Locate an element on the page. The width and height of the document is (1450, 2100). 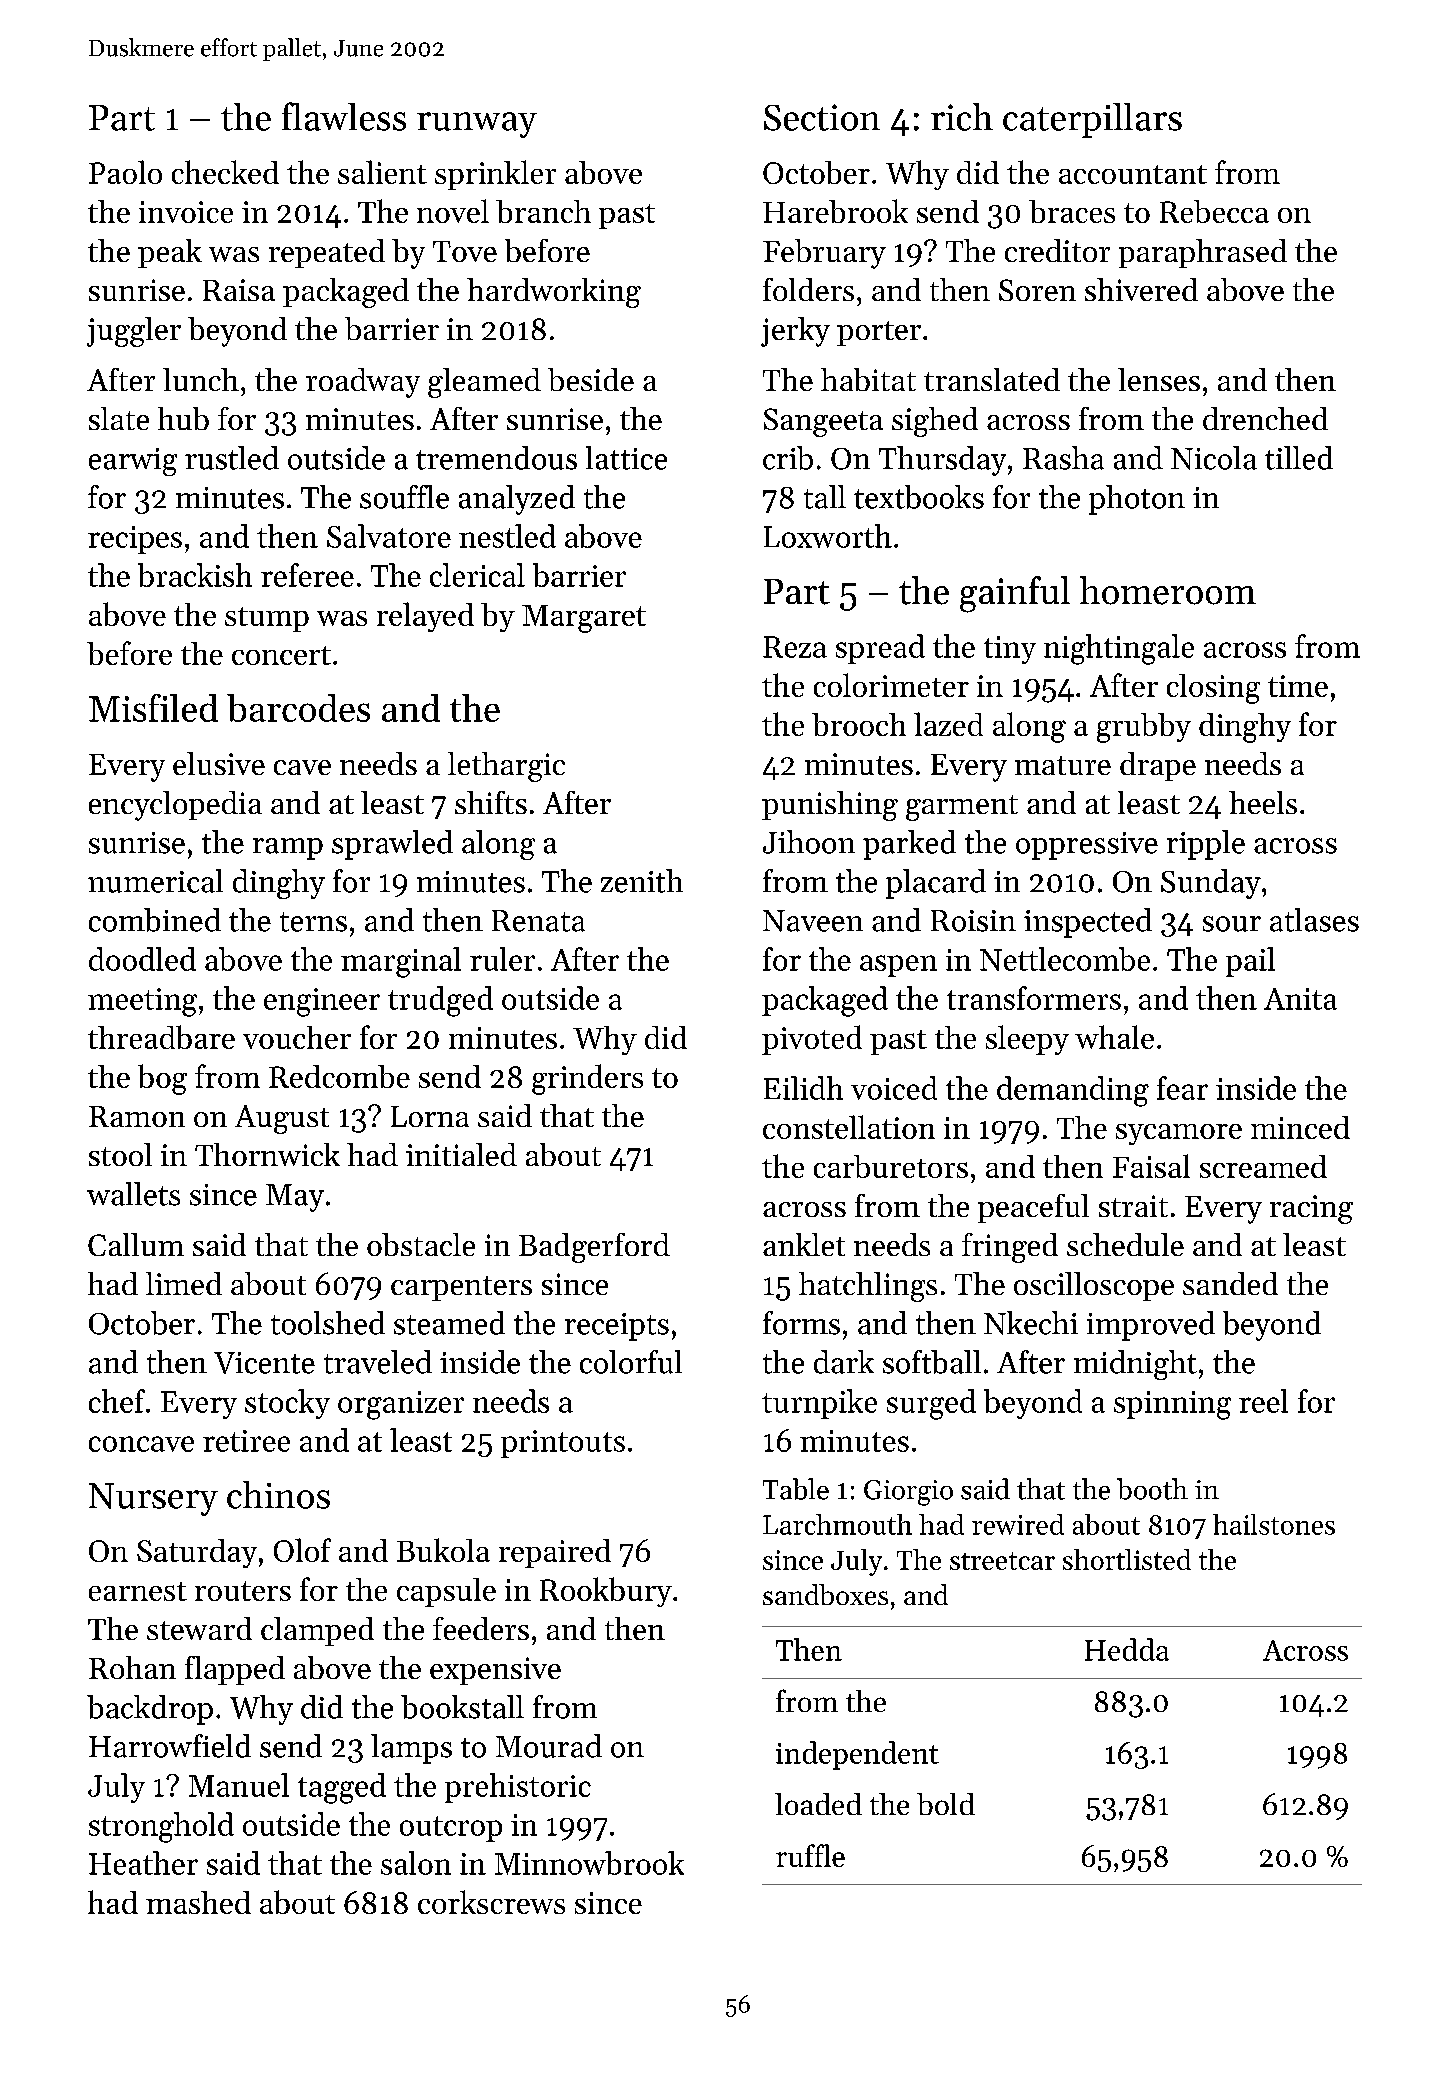
carburetors is located at coordinates (891, 1166).
